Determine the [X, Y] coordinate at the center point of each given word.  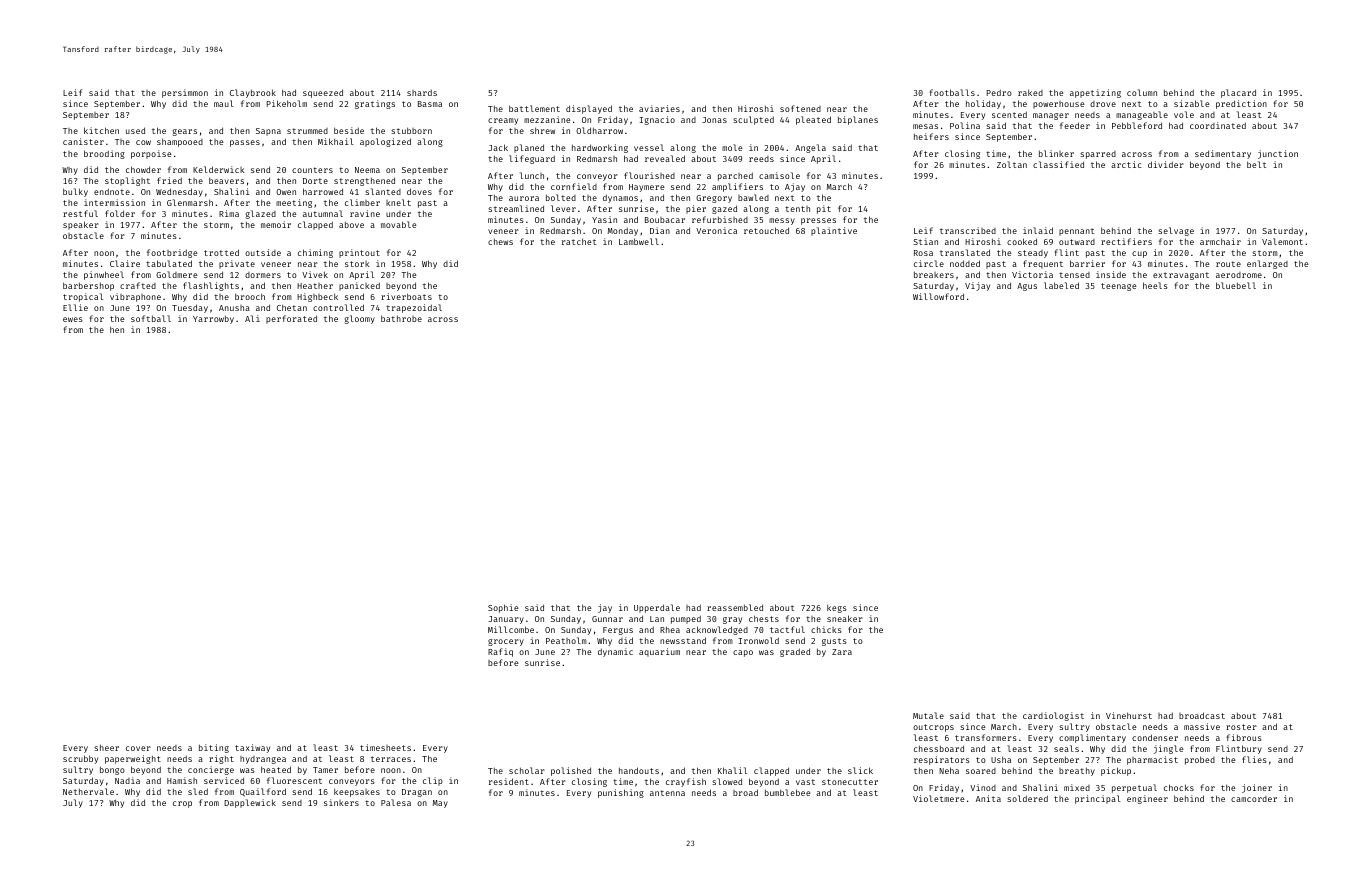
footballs [952, 92]
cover [138, 748]
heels [1155, 285]
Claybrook [253, 93]
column [1142, 92]
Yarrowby [213, 319]
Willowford [938, 296]
